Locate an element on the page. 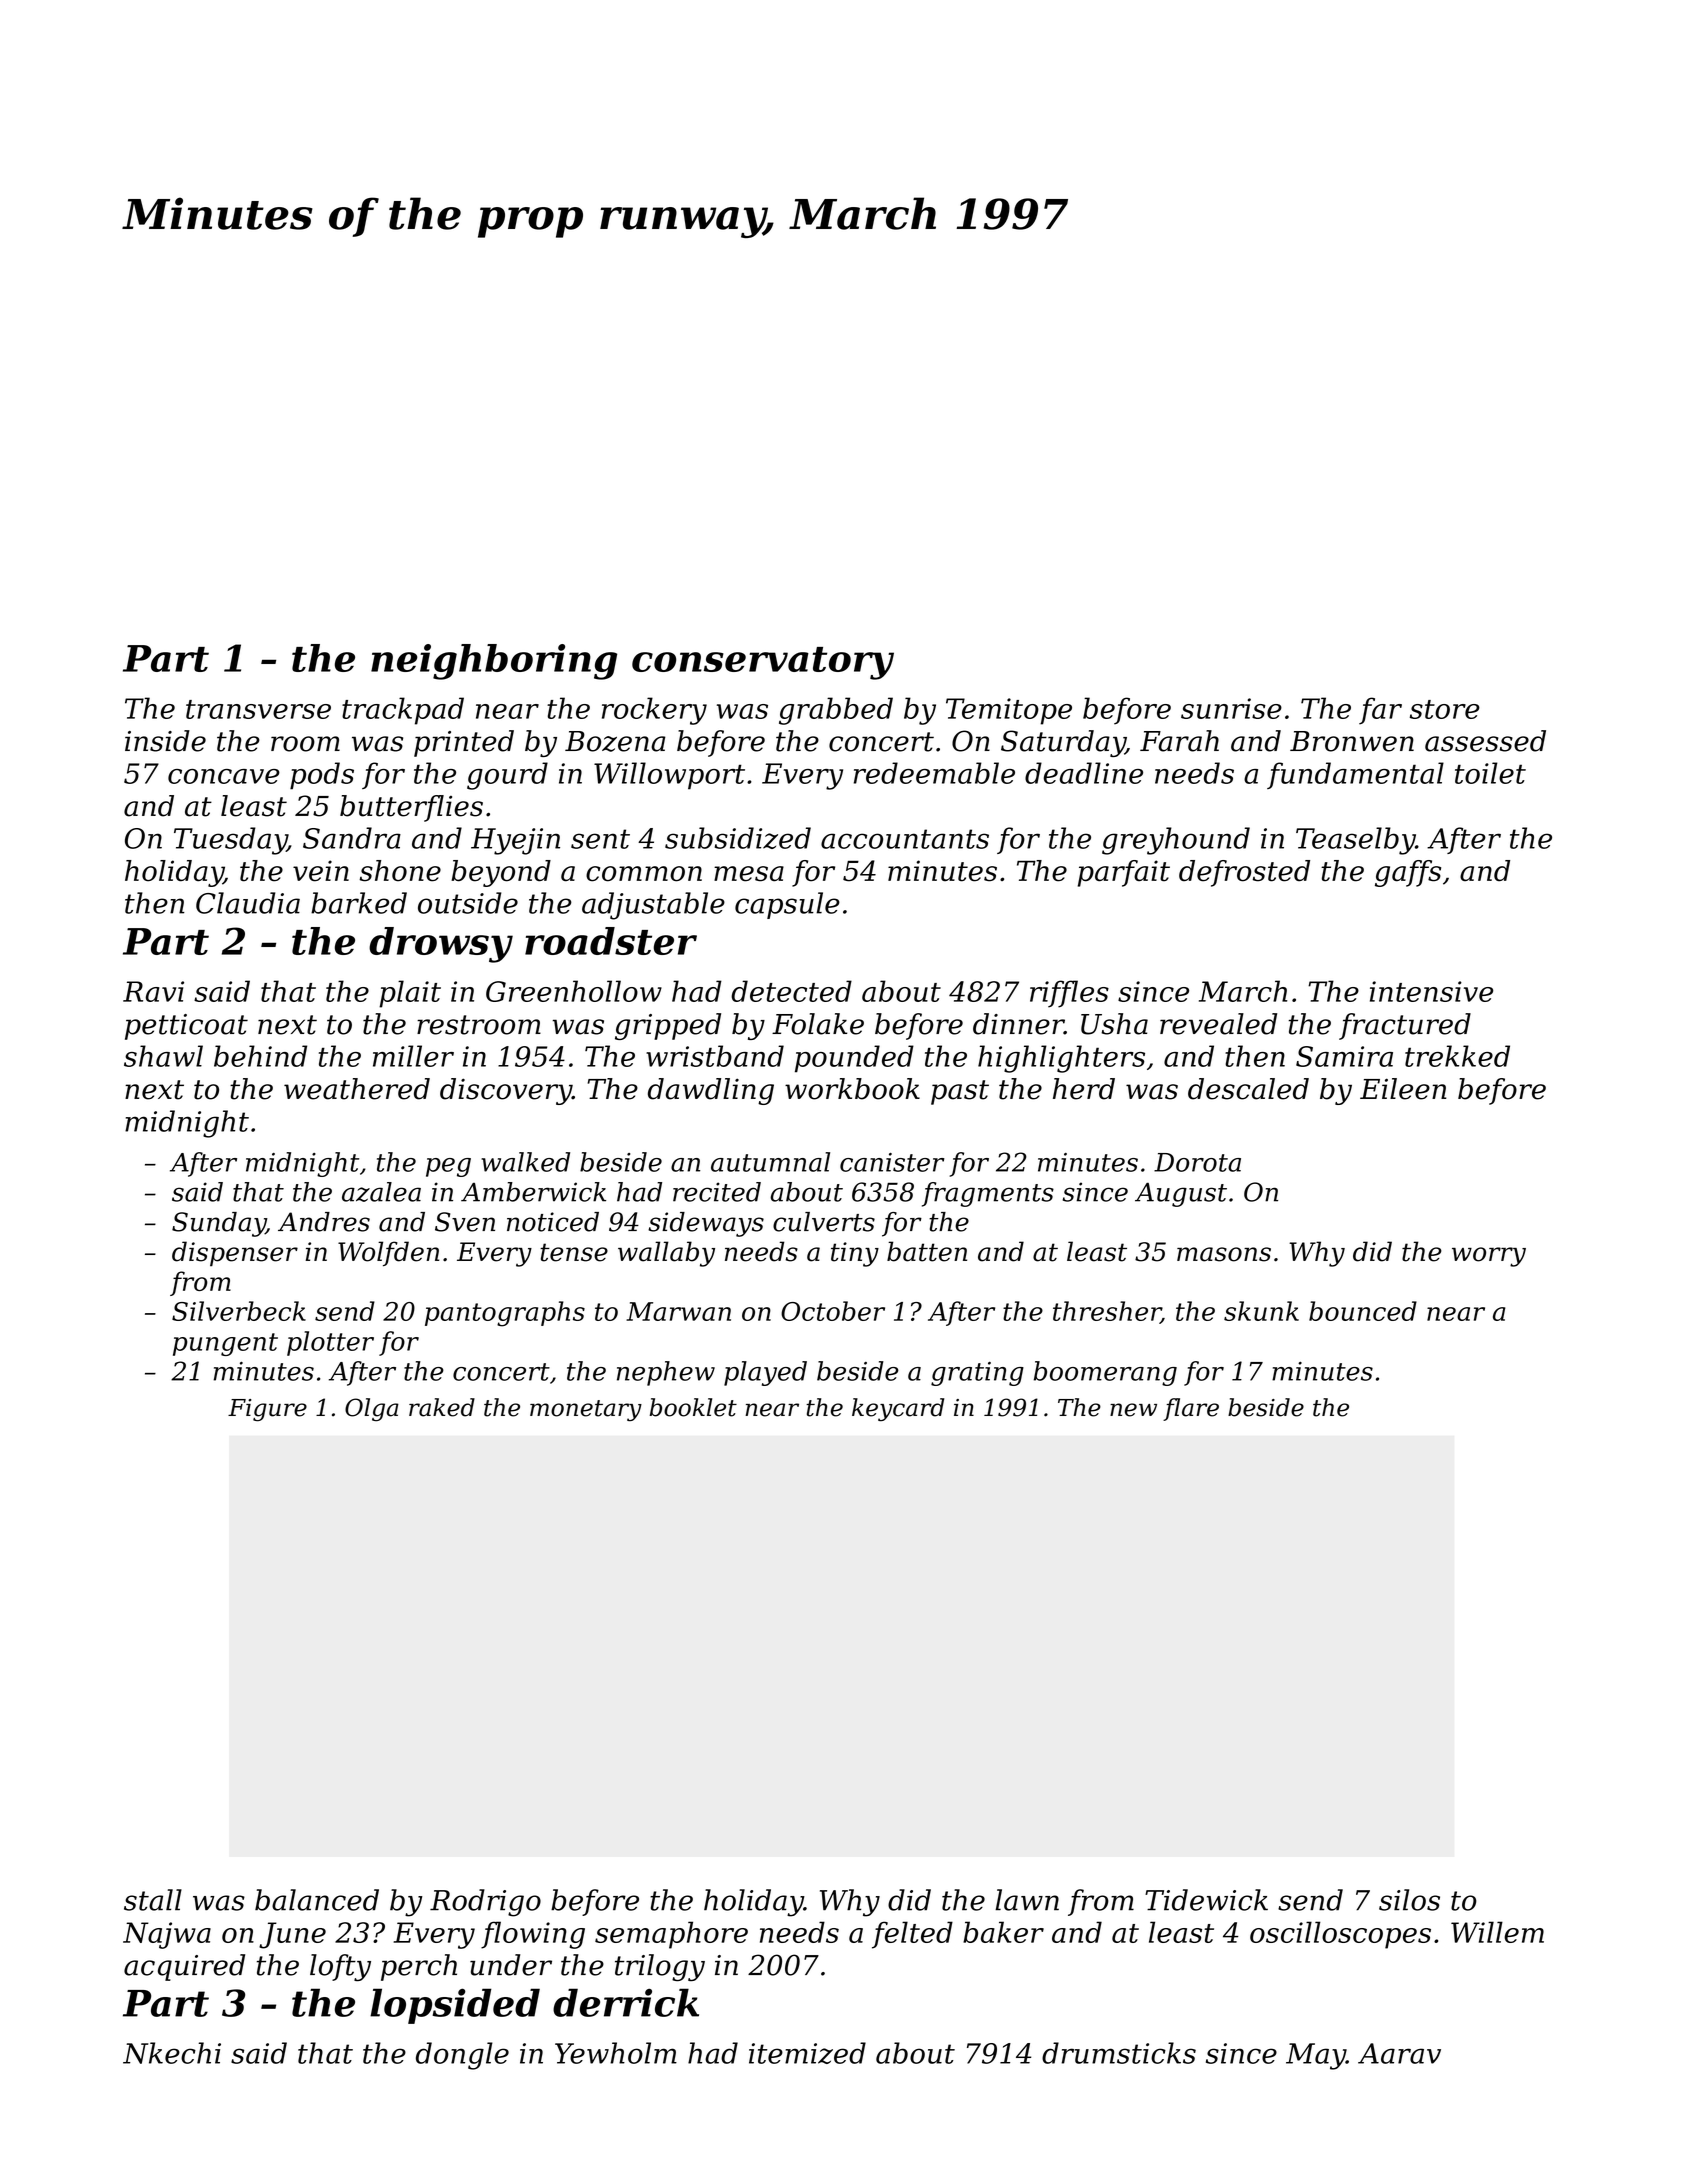 This page has width=1683, height=2178. baker is located at coordinates (1003, 1932).
